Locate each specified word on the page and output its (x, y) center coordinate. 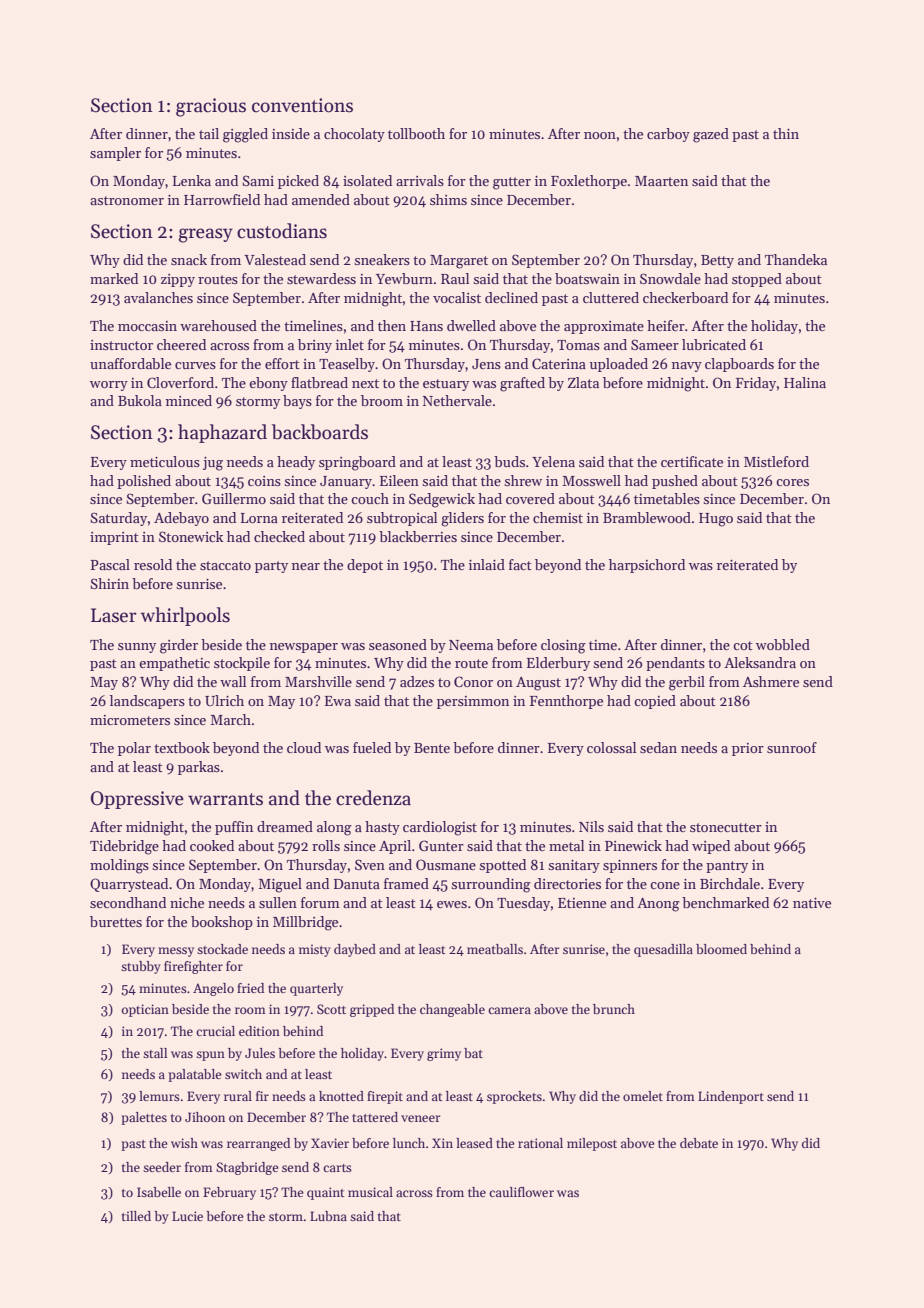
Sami (258, 180)
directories (567, 883)
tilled (136, 1216)
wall (233, 681)
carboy (668, 135)
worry (109, 386)
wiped (711, 847)
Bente (432, 748)
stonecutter (726, 827)
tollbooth (416, 133)
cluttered (611, 297)
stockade (222, 949)
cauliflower (521, 1192)
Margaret (459, 262)
